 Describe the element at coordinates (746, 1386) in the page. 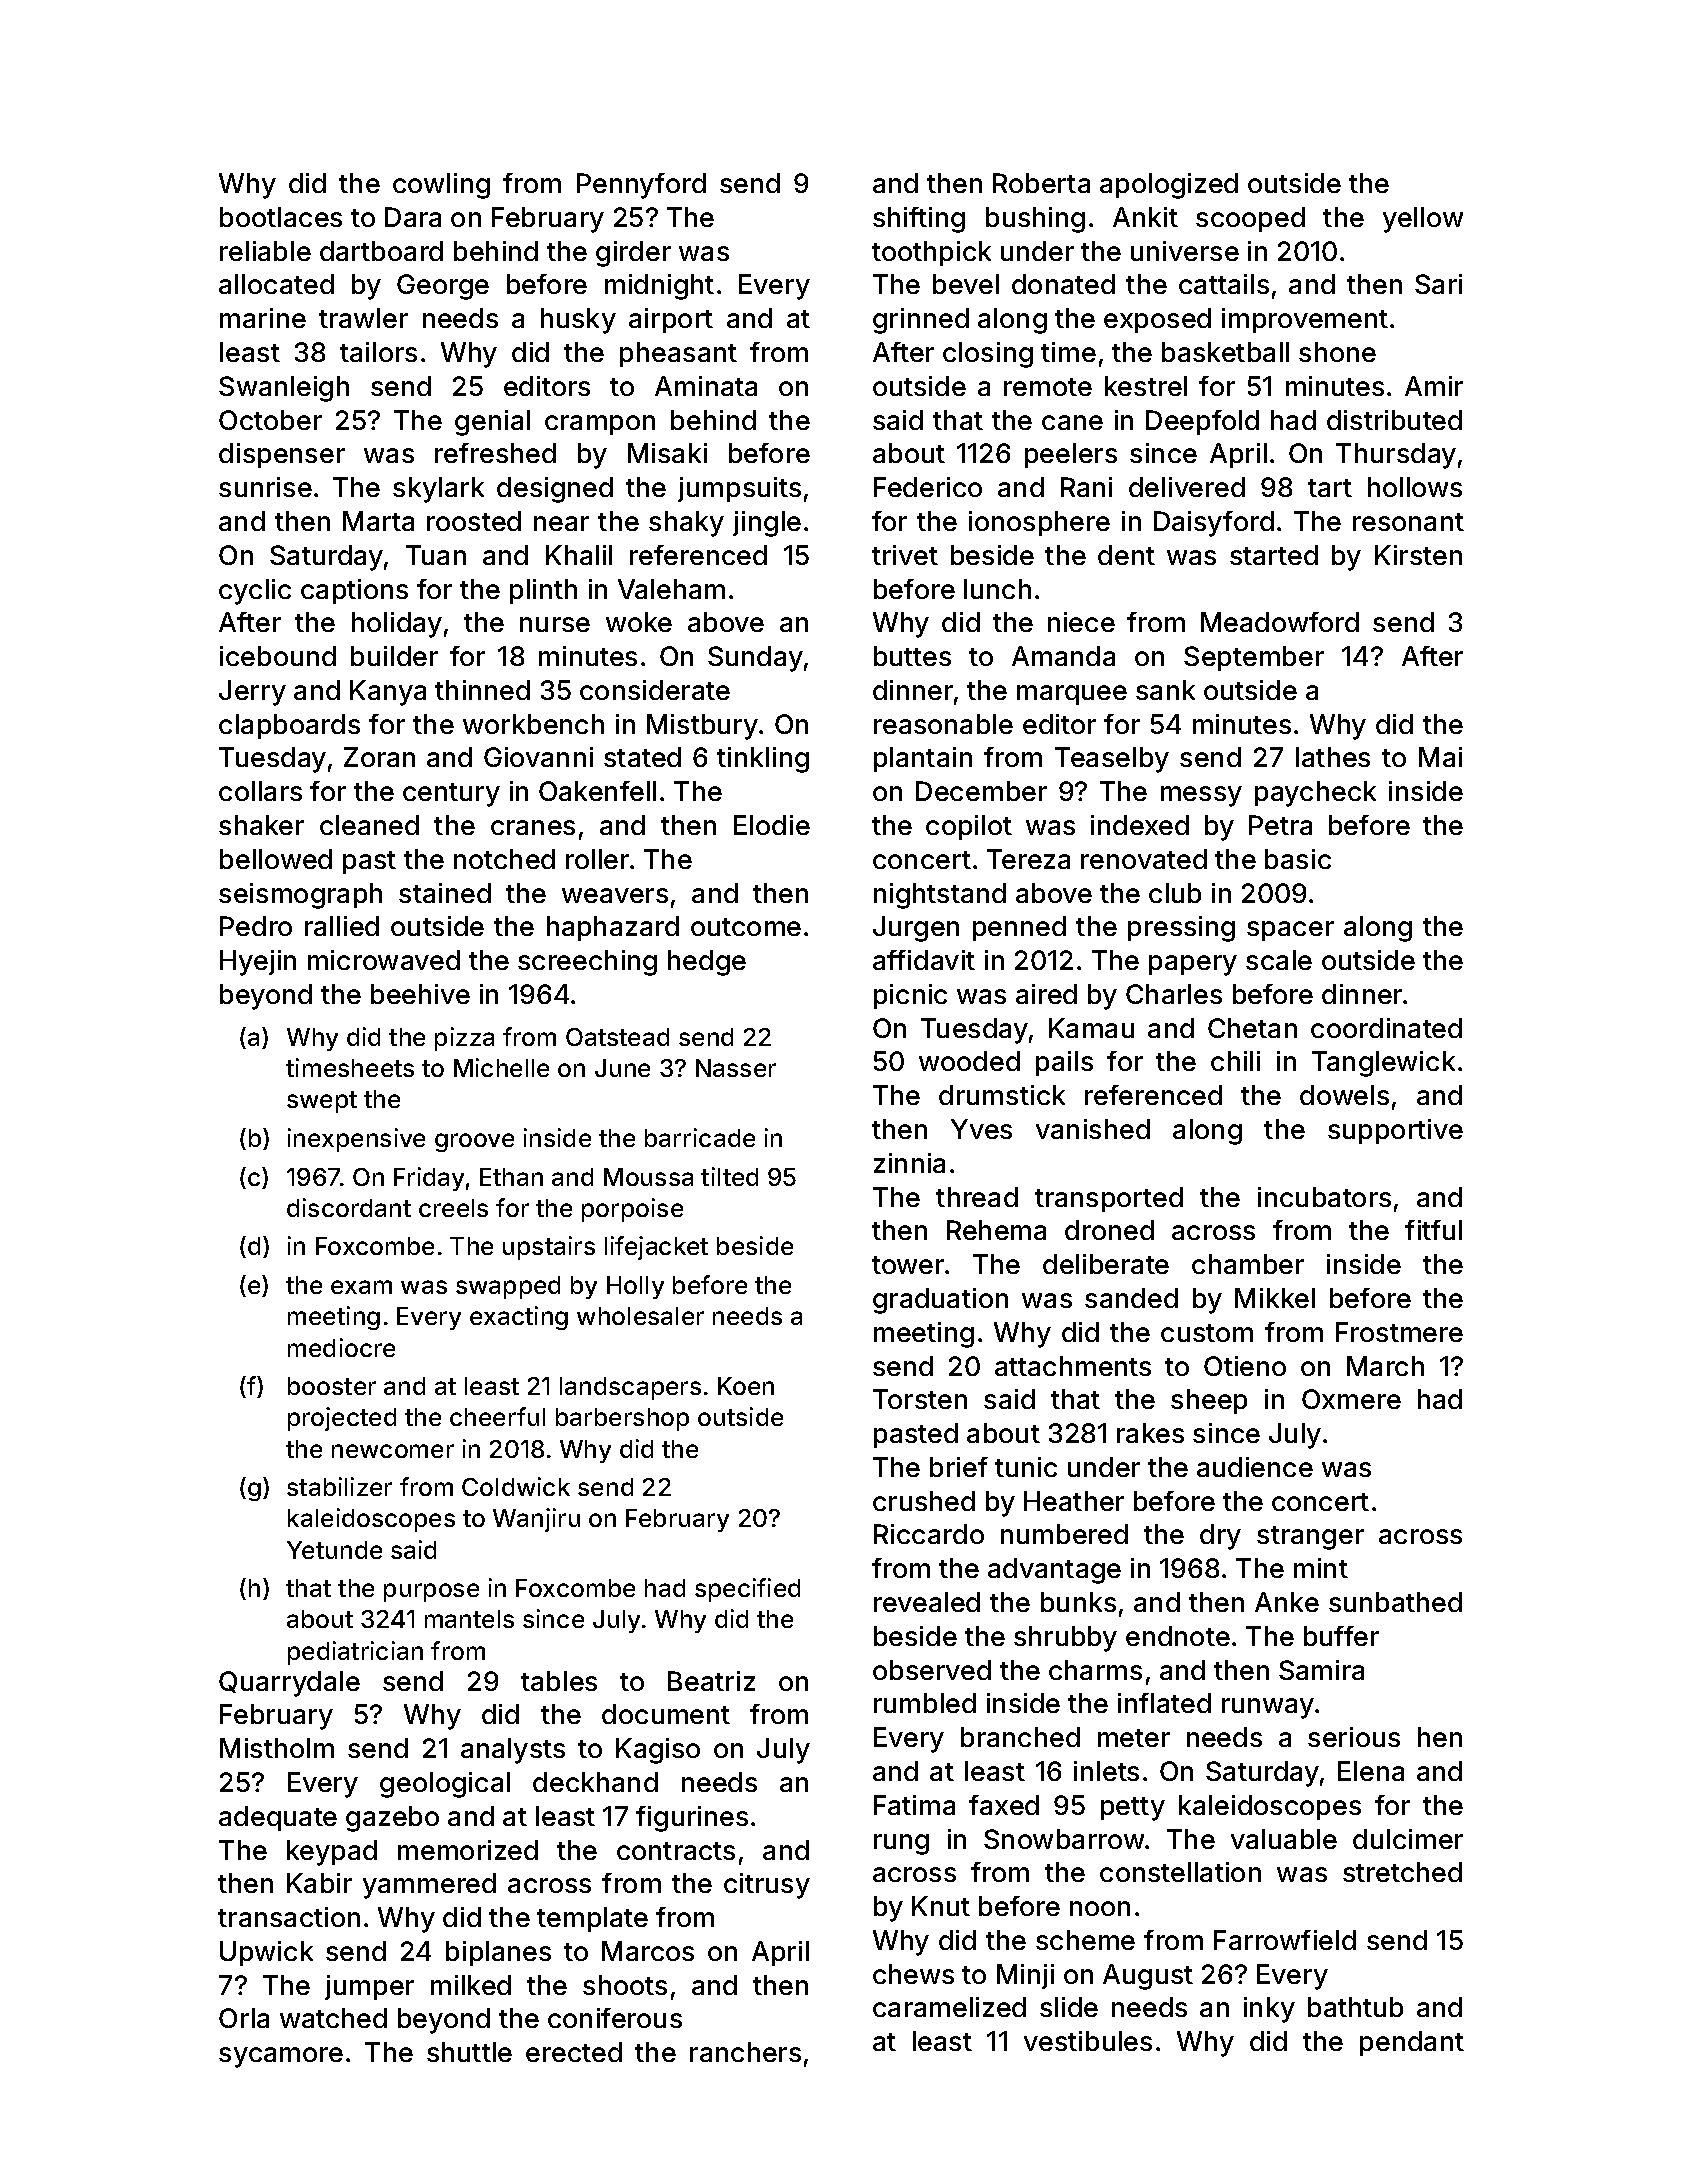

I see `Koen` at that location.
